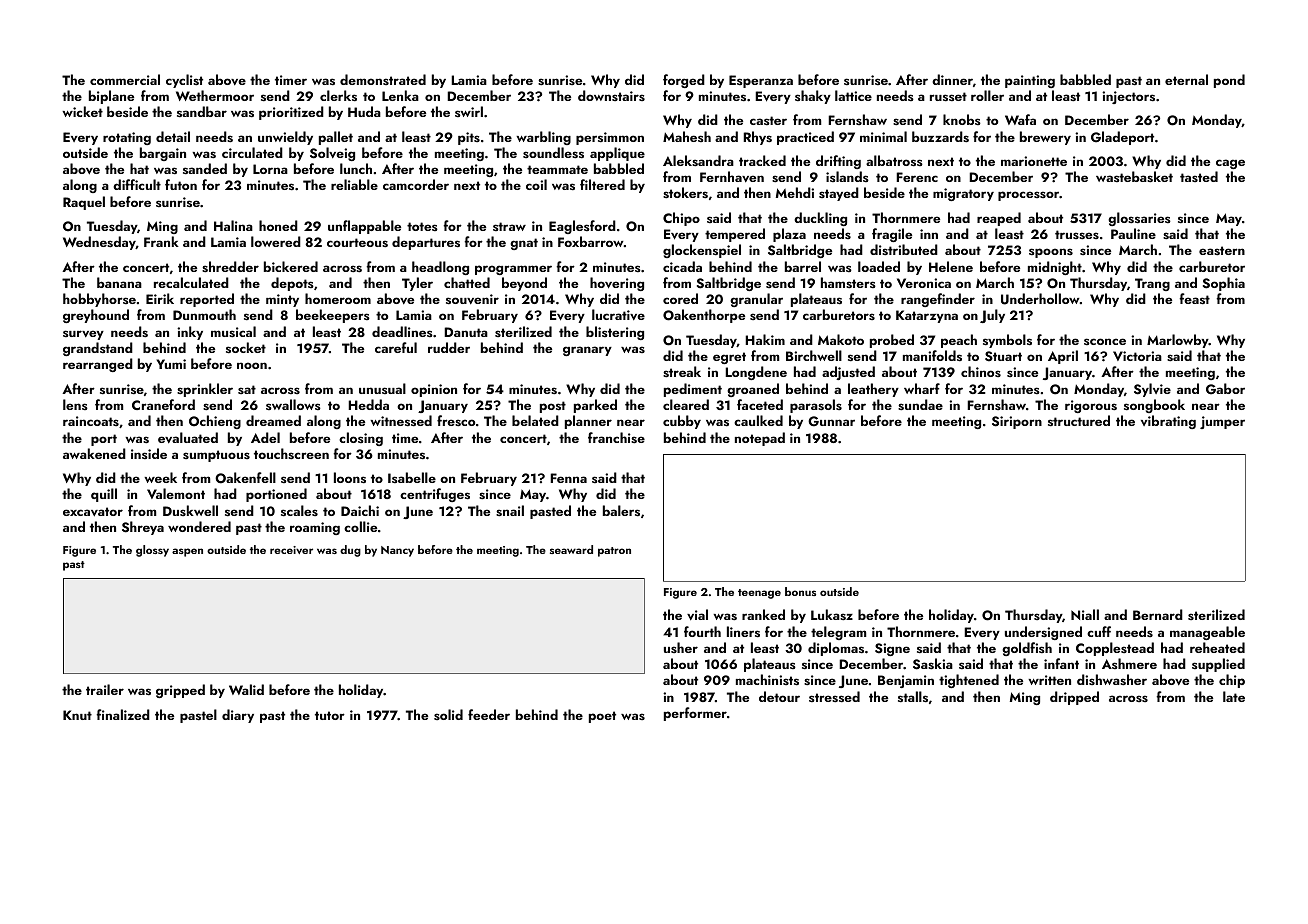 This screenshot has width=1308, height=924. Describe the element at coordinates (920, 405) in the screenshot. I see `sundae` at that location.
